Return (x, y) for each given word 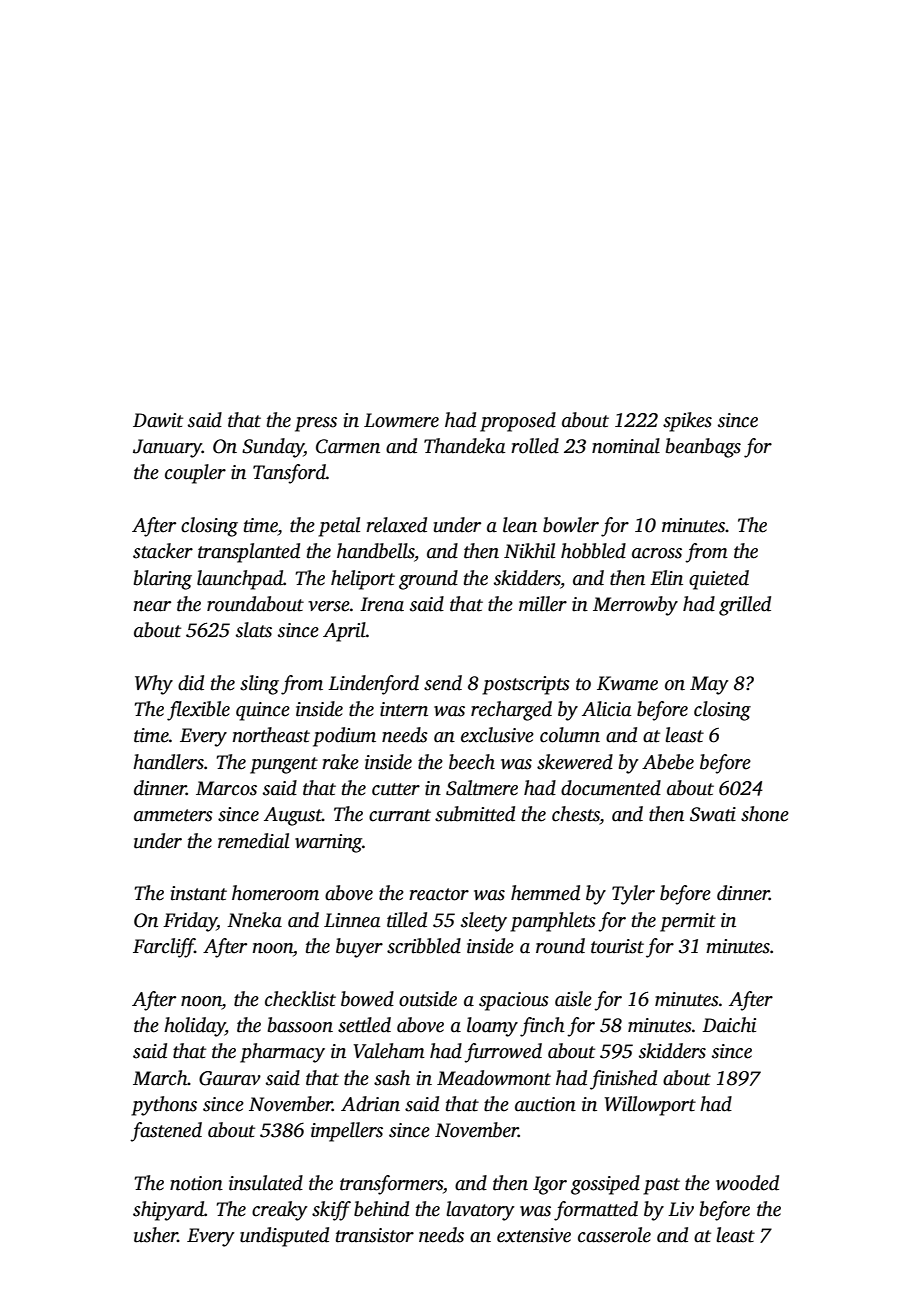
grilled (745, 606)
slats (254, 630)
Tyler (633, 895)
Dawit (158, 420)
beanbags (703, 448)
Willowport (650, 1106)
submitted (475, 814)
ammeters (173, 815)
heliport (363, 580)
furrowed (503, 1053)
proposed (518, 422)
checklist (300, 999)
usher (156, 1235)
